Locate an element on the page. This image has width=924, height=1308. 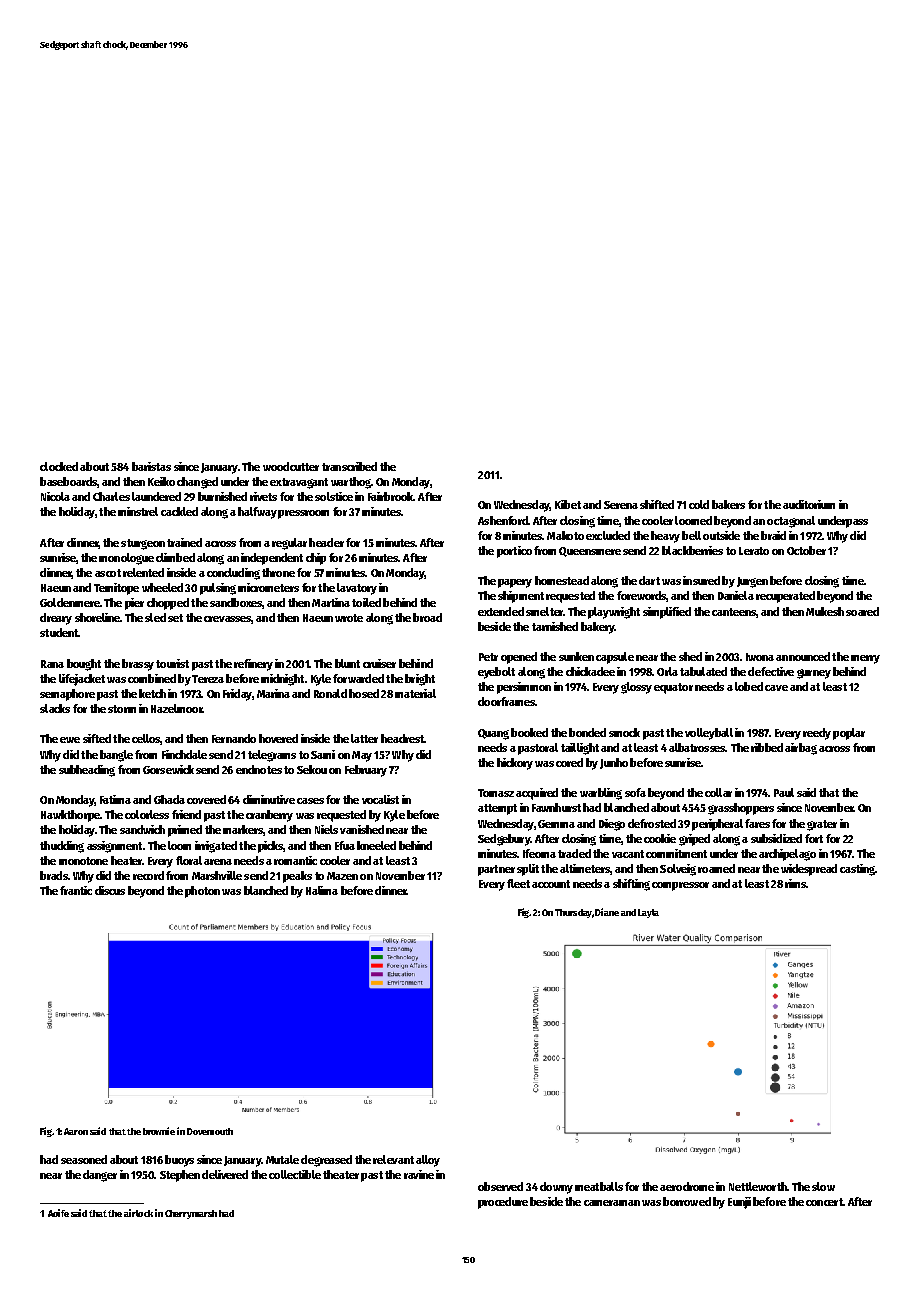
changed is located at coordinates (197, 483).
